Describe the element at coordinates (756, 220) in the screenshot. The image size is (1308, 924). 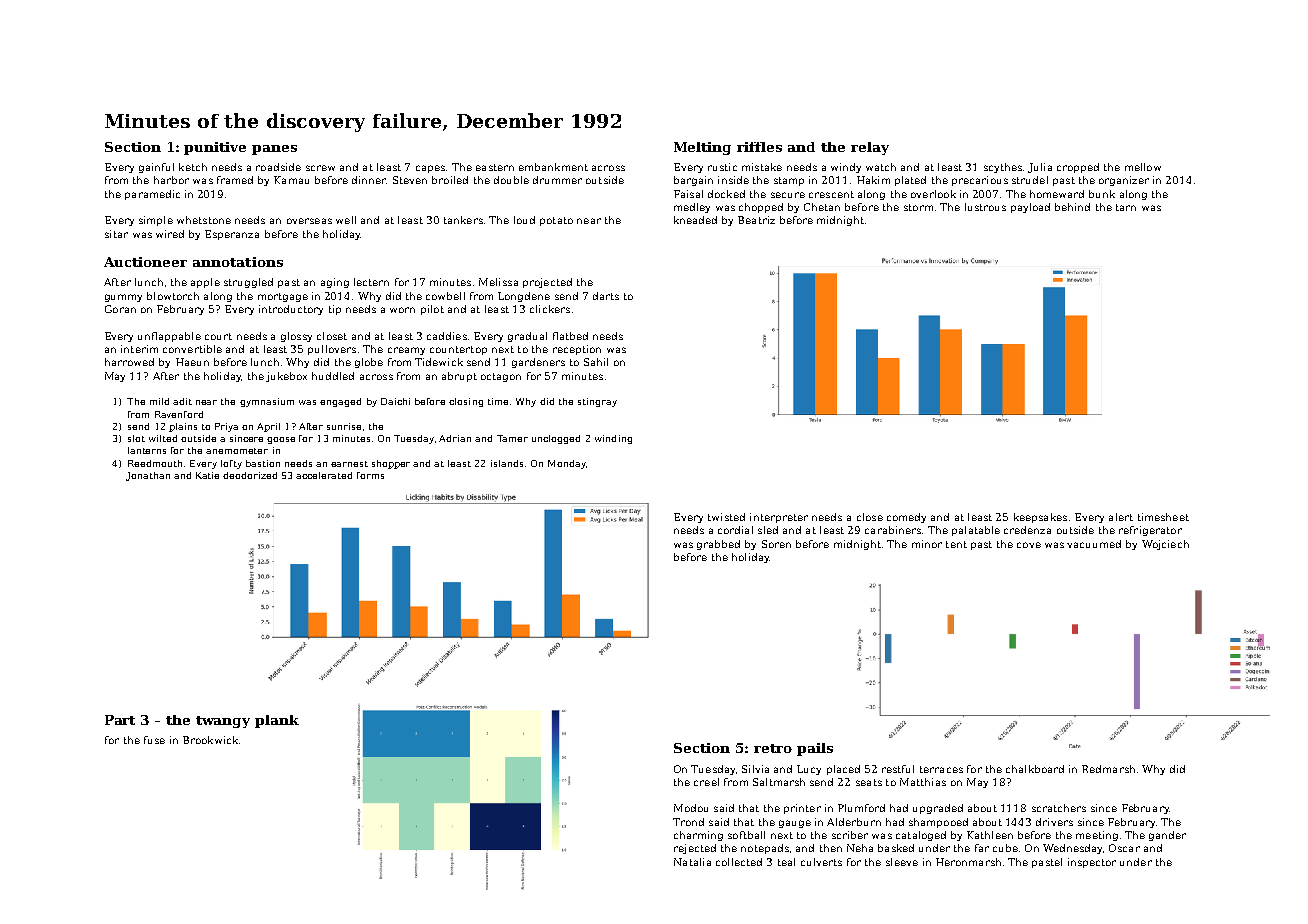
I see `Beatriz` at that location.
